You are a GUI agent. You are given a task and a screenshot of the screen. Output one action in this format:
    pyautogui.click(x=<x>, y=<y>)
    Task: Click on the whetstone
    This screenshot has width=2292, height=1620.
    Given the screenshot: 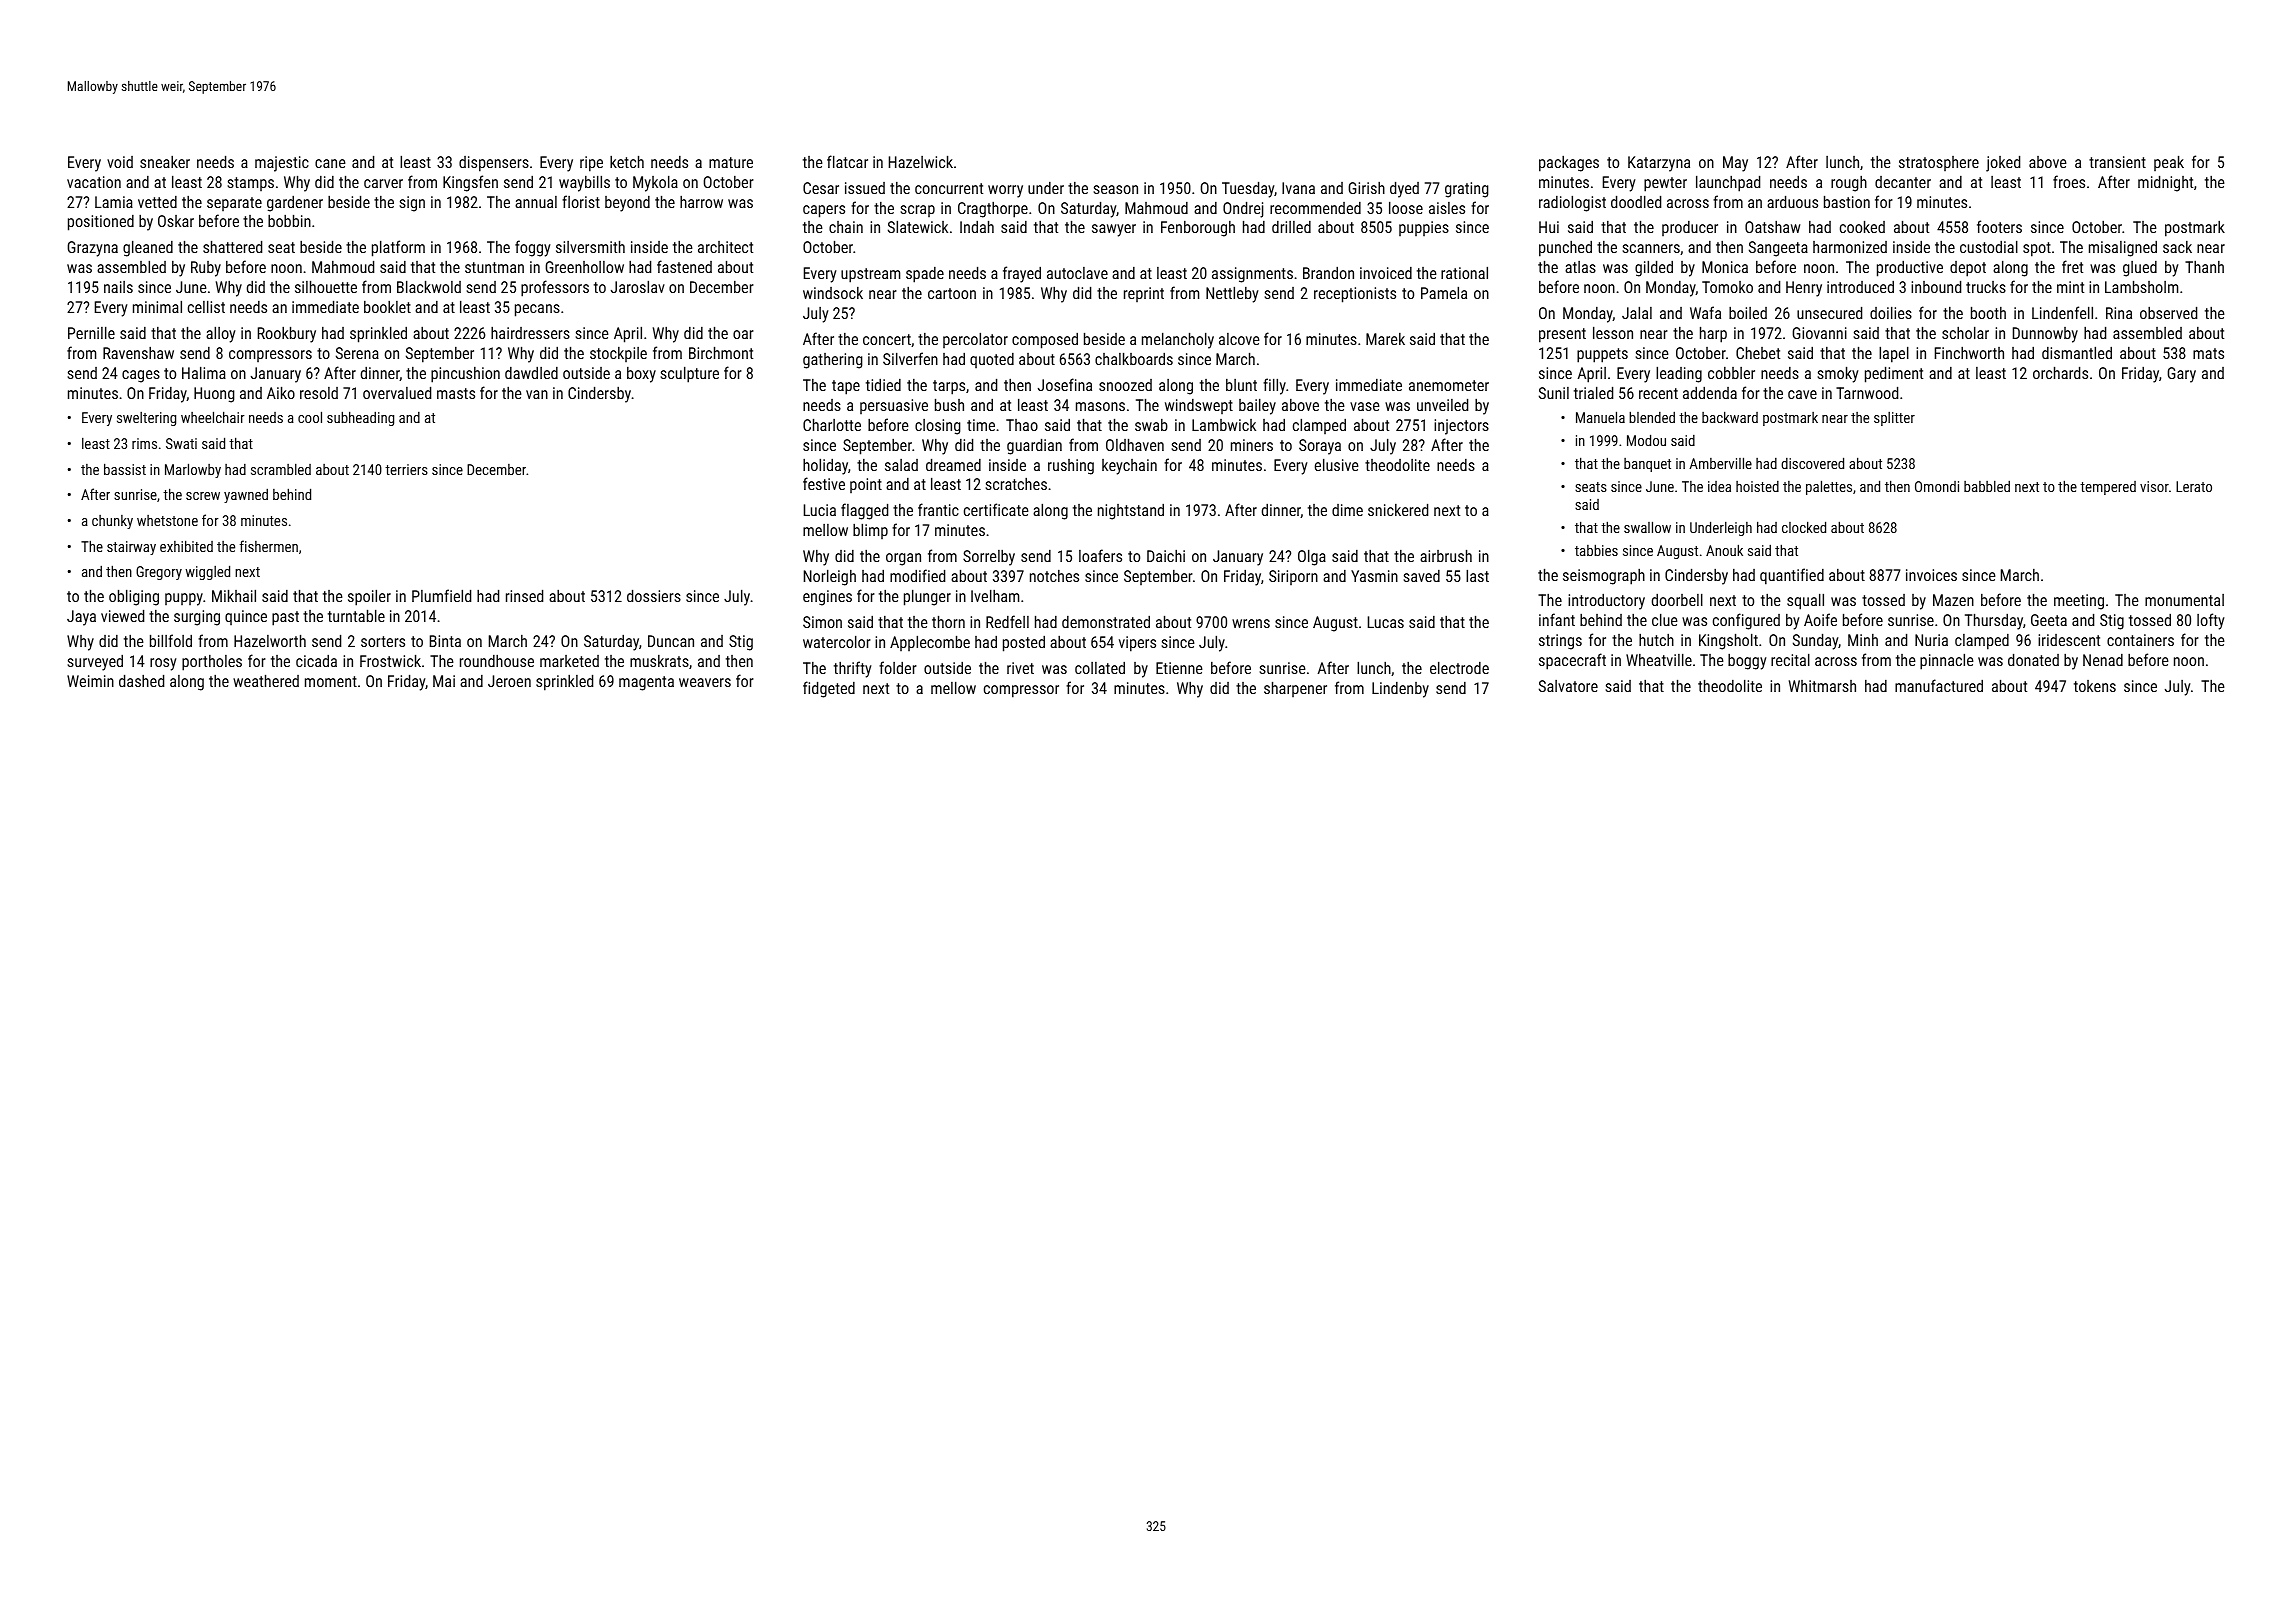 What is the action you would take?
    pyautogui.click(x=167, y=520)
